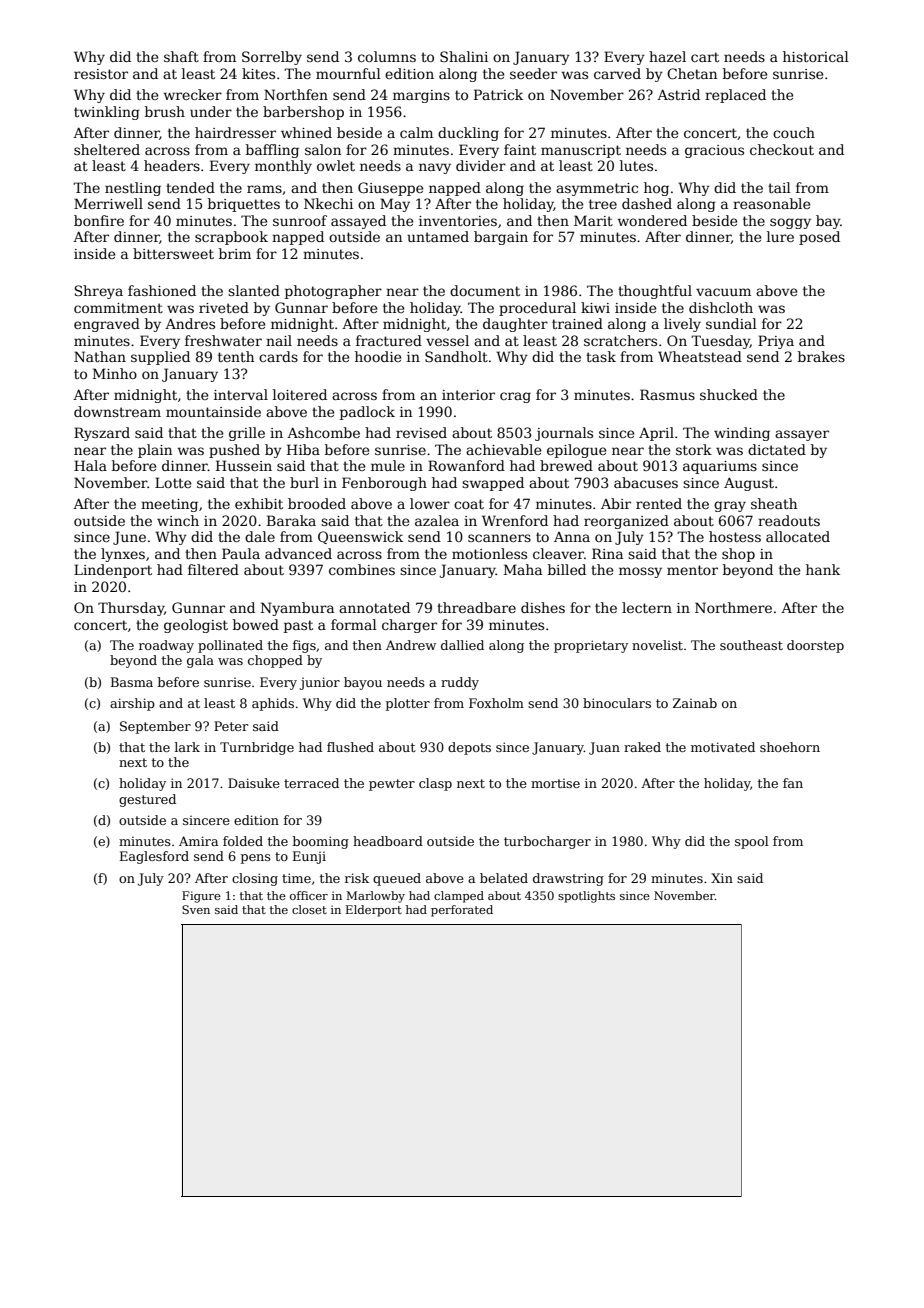  I want to click on Shalini, so click(464, 56).
